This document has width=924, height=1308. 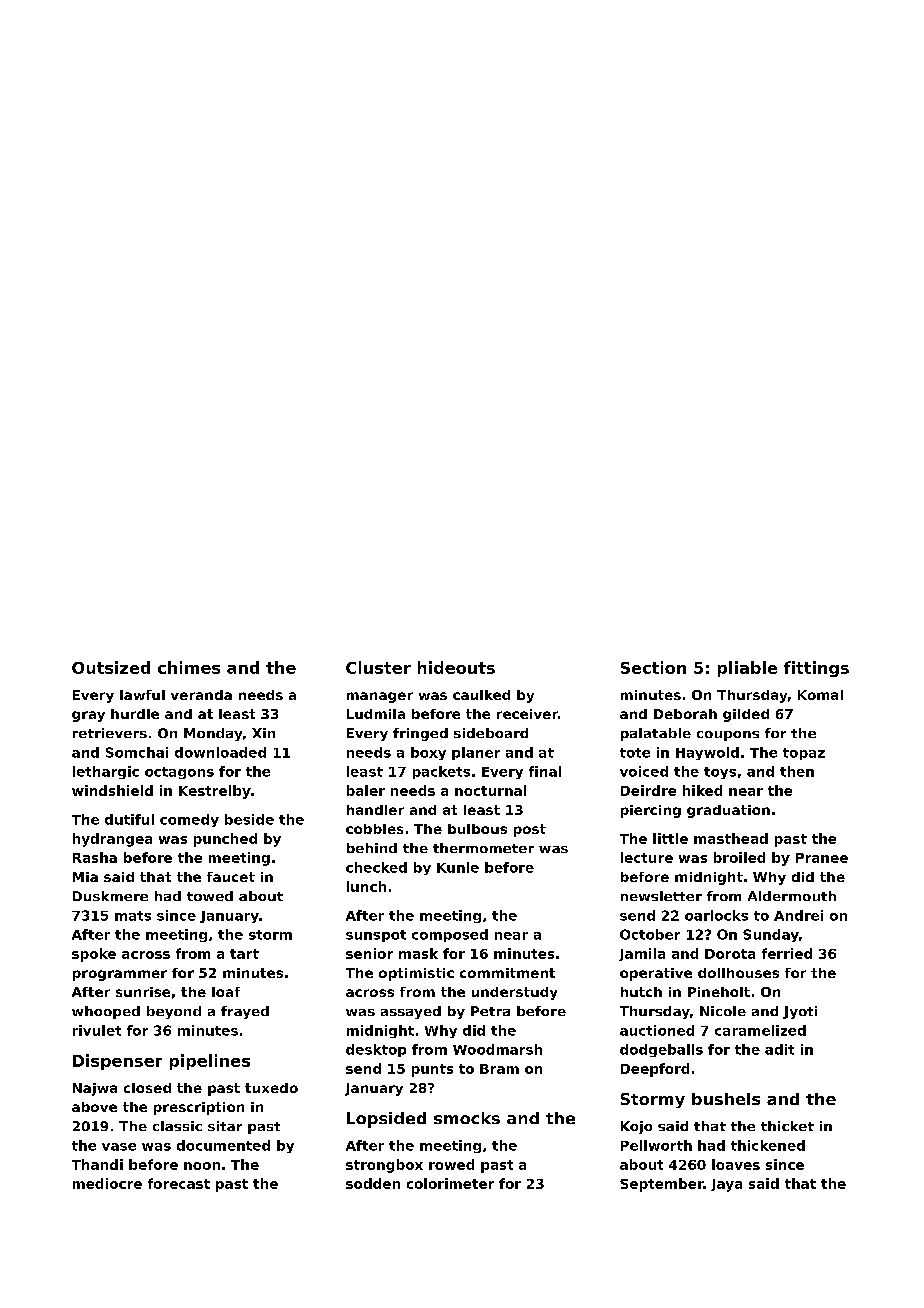 I want to click on Kunle, so click(x=458, y=867).
